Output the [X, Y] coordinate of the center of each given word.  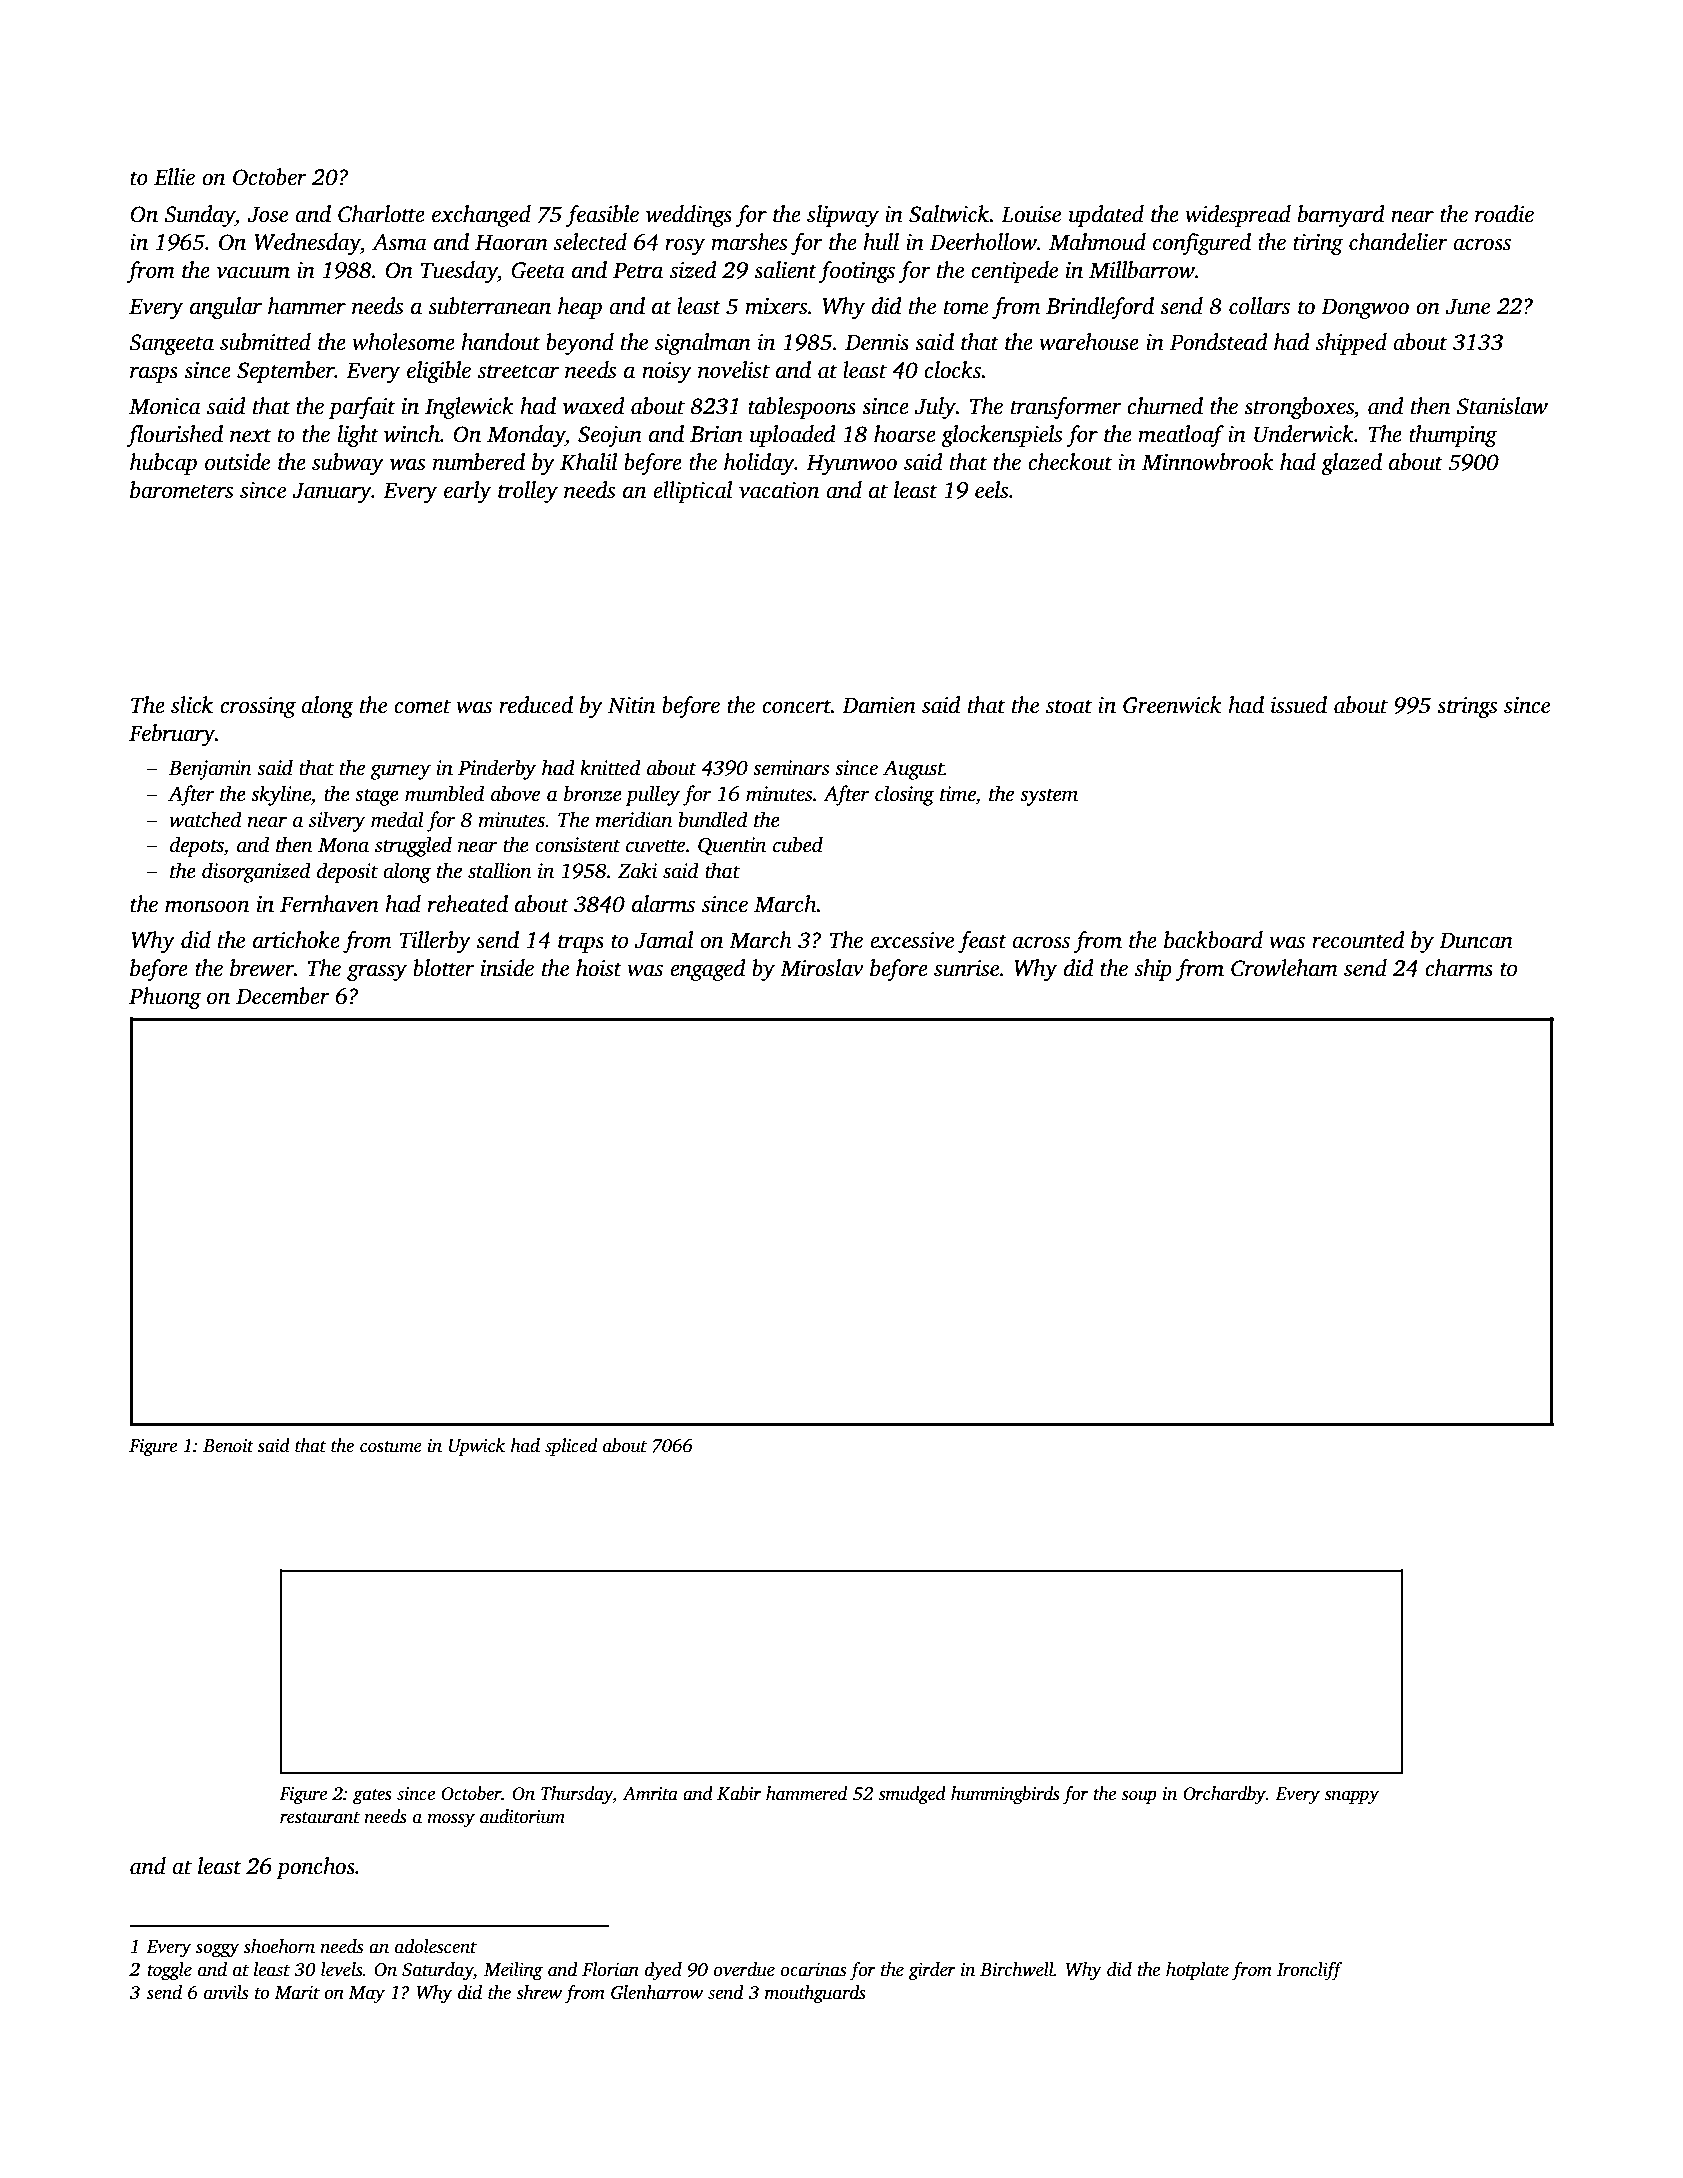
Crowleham [1284, 968]
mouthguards [815, 1994]
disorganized [256, 872]
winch [412, 434]
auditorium [522, 1816]
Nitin [631, 705]
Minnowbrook [1207, 462]
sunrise [966, 968]
